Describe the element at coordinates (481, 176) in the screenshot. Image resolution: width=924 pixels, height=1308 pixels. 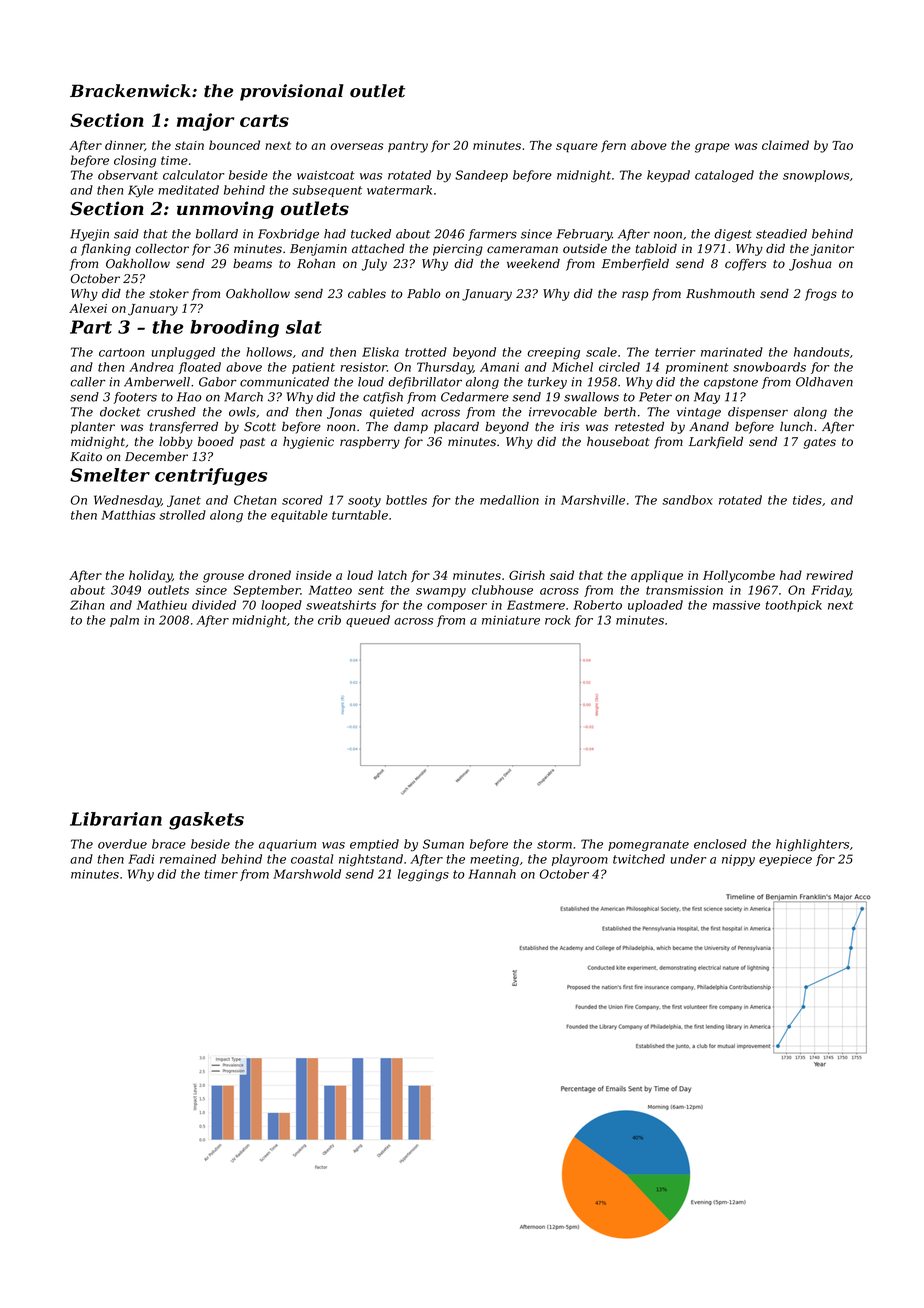
I see `Sandeep` at that location.
